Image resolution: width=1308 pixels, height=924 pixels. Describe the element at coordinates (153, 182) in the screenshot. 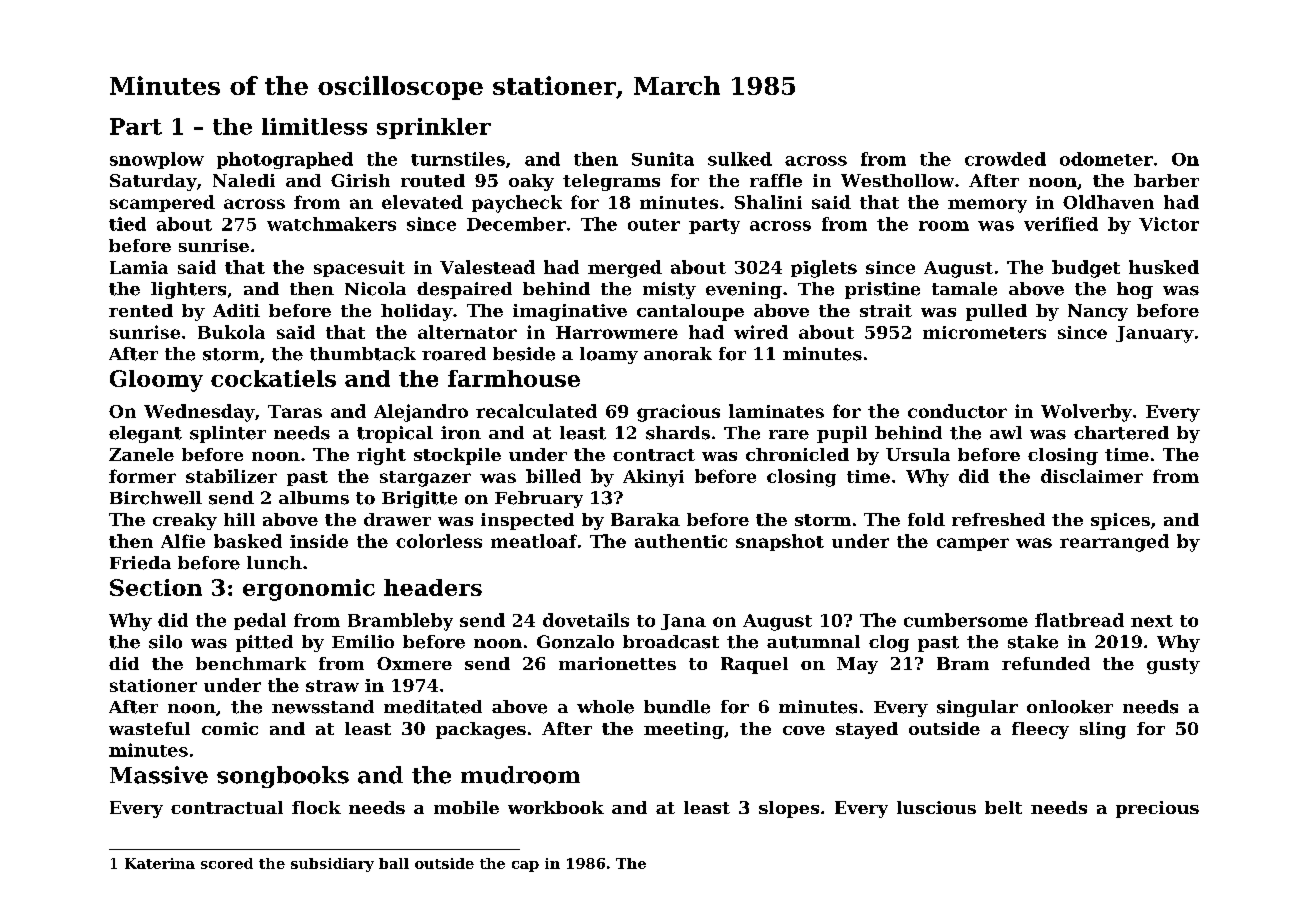

I see `Saturday` at that location.
